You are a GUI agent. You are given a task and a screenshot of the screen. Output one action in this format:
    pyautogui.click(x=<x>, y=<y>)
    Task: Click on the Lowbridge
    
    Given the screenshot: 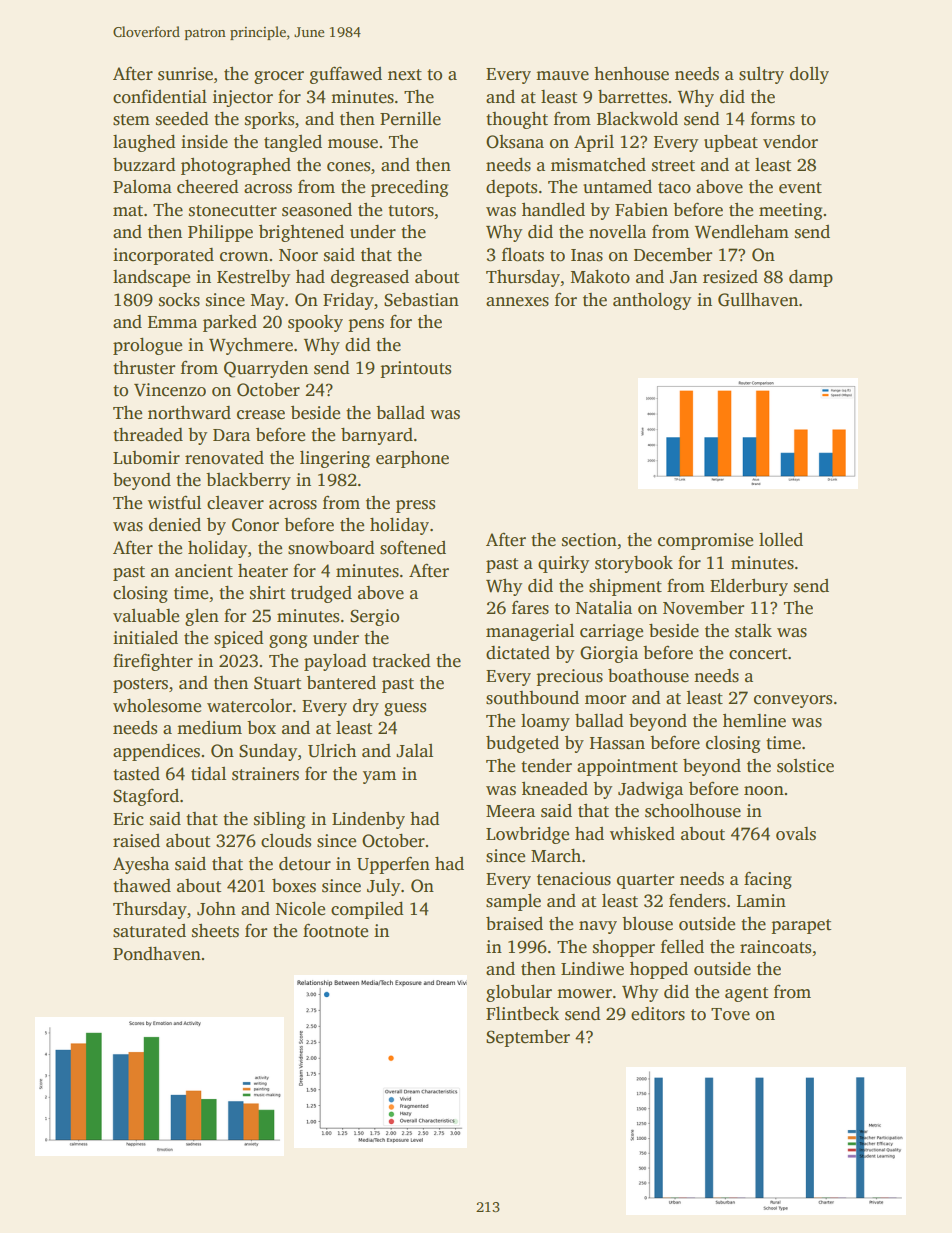 What is the action you would take?
    pyautogui.click(x=527, y=835)
